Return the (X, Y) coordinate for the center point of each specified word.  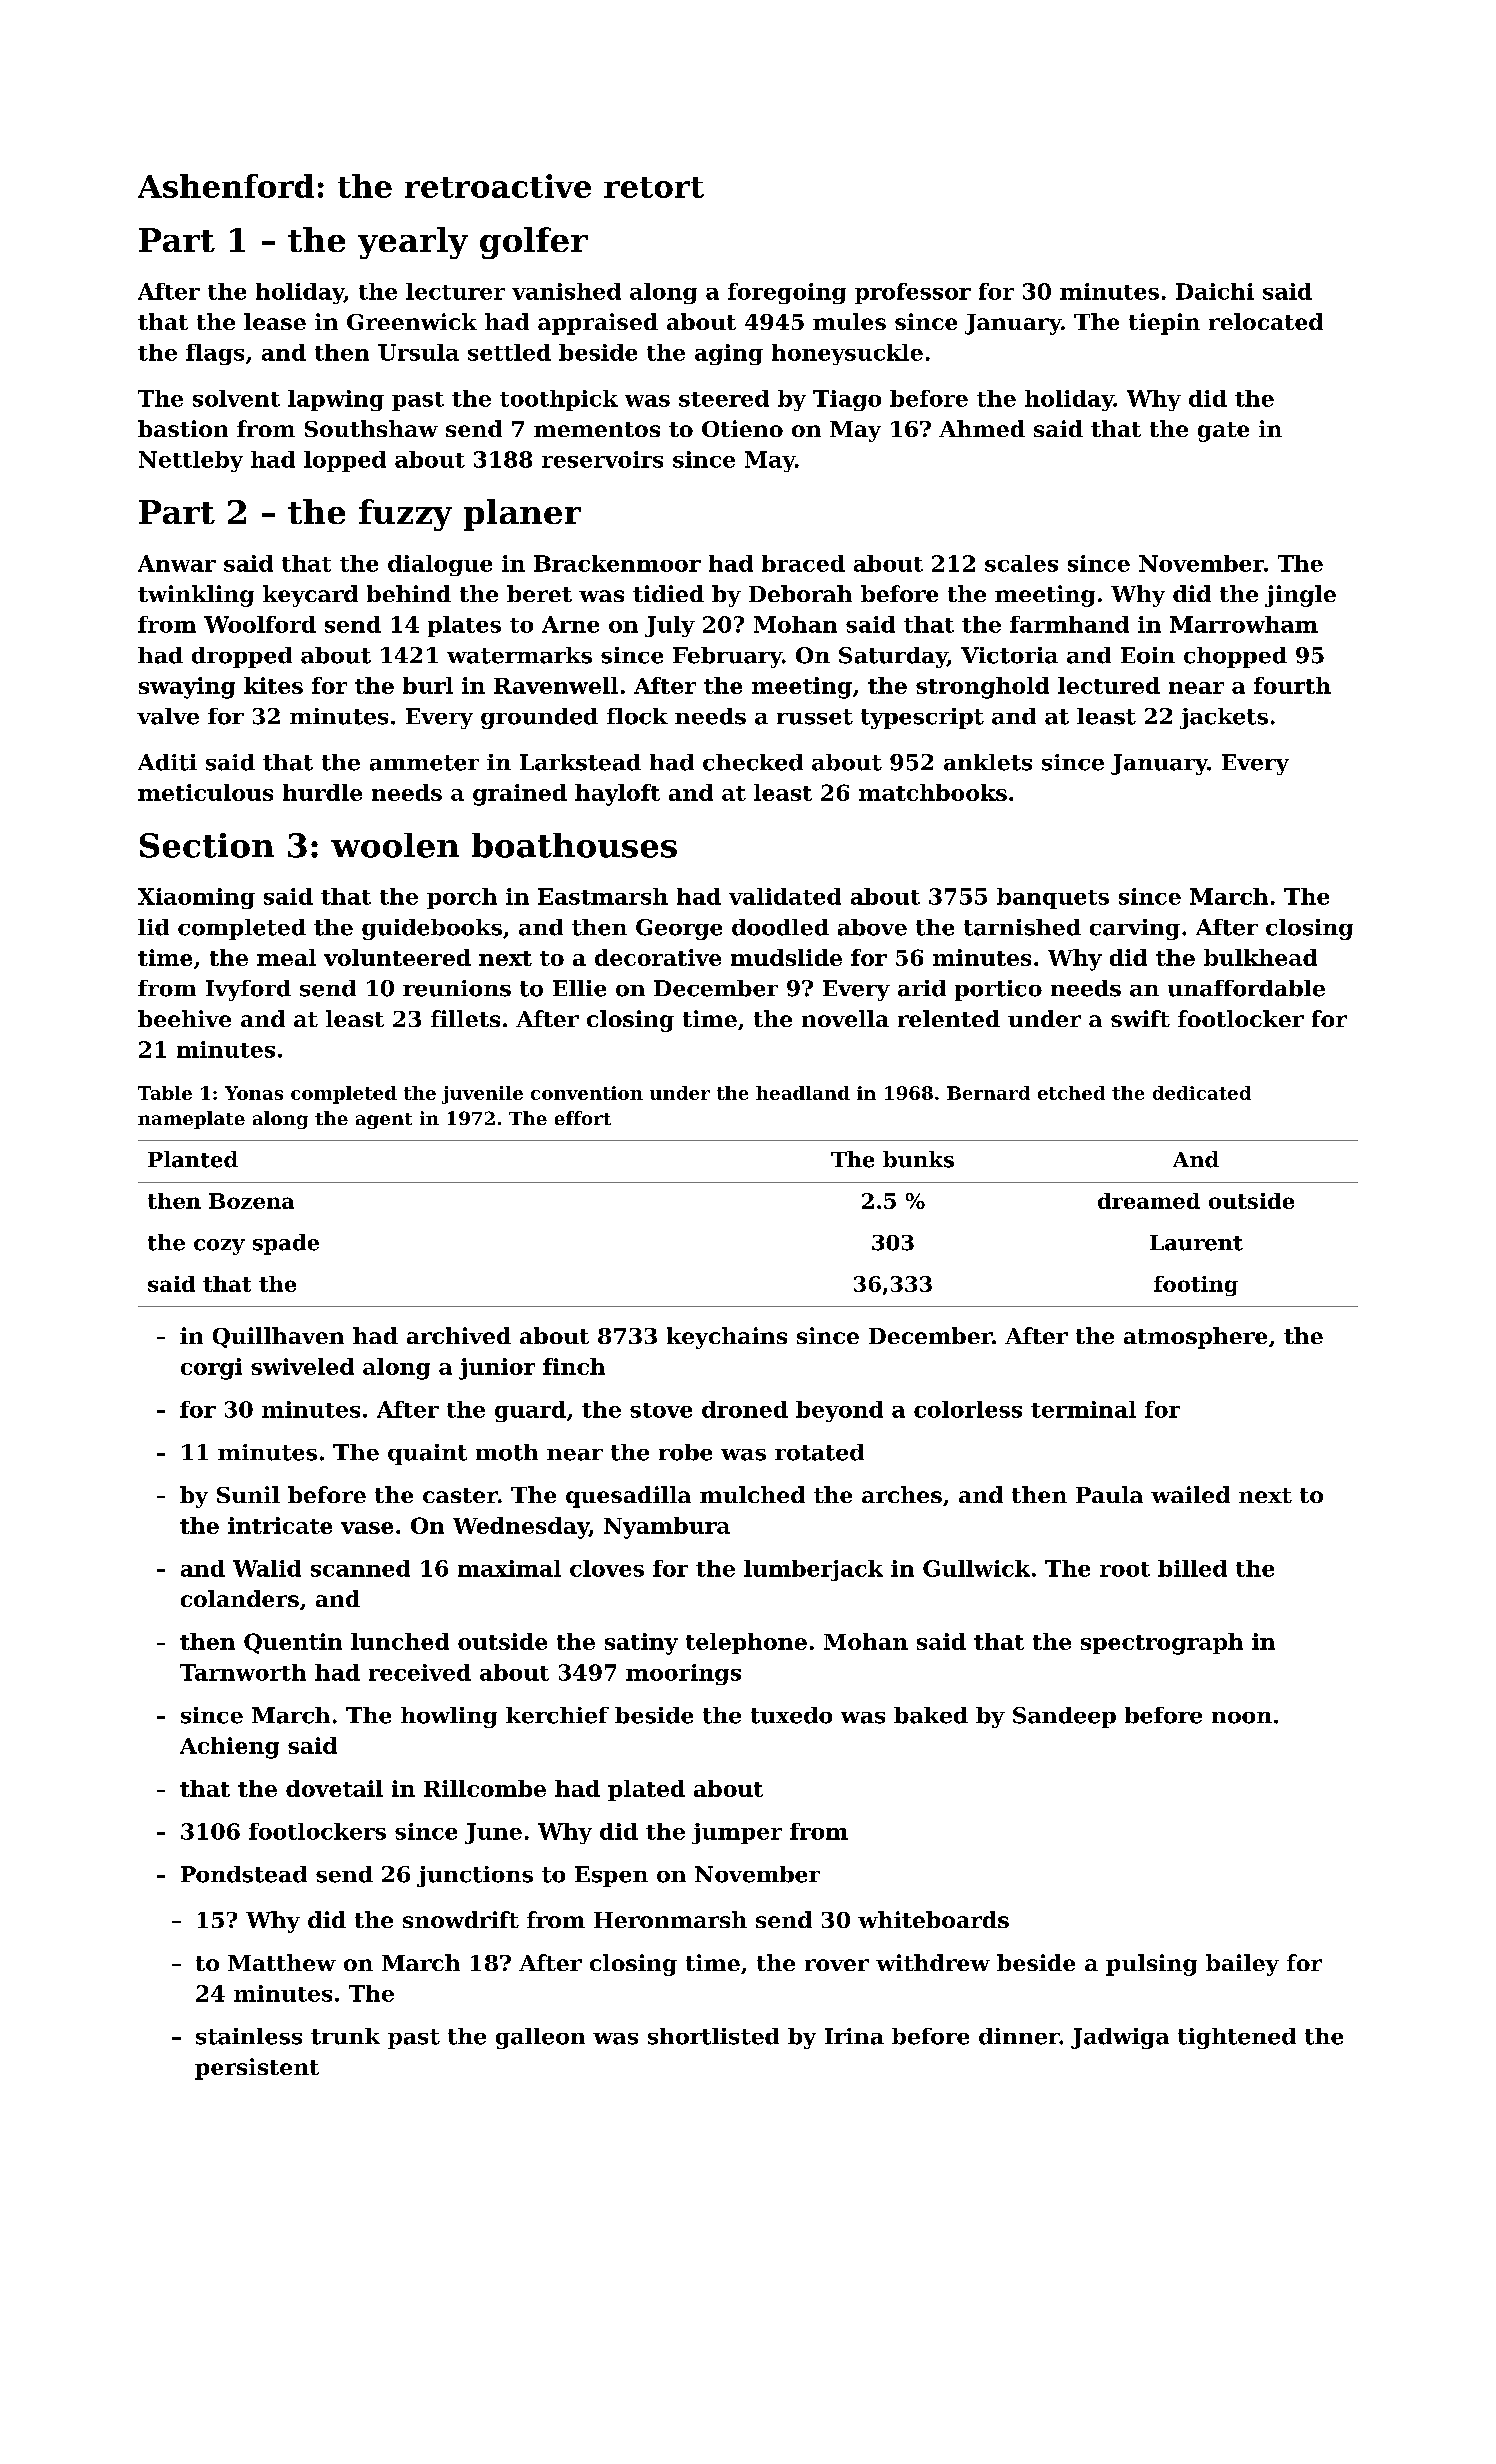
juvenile (482, 1095)
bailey (1242, 1965)
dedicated (1202, 1093)
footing (1196, 1286)
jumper (737, 1833)
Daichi (1215, 291)
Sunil (248, 1494)
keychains (727, 1338)
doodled (780, 927)
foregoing (787, 293)
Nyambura (667, 1528)
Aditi (167, 762)
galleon (540, 2038)
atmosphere (1195, 1338)
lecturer (455, 291)
